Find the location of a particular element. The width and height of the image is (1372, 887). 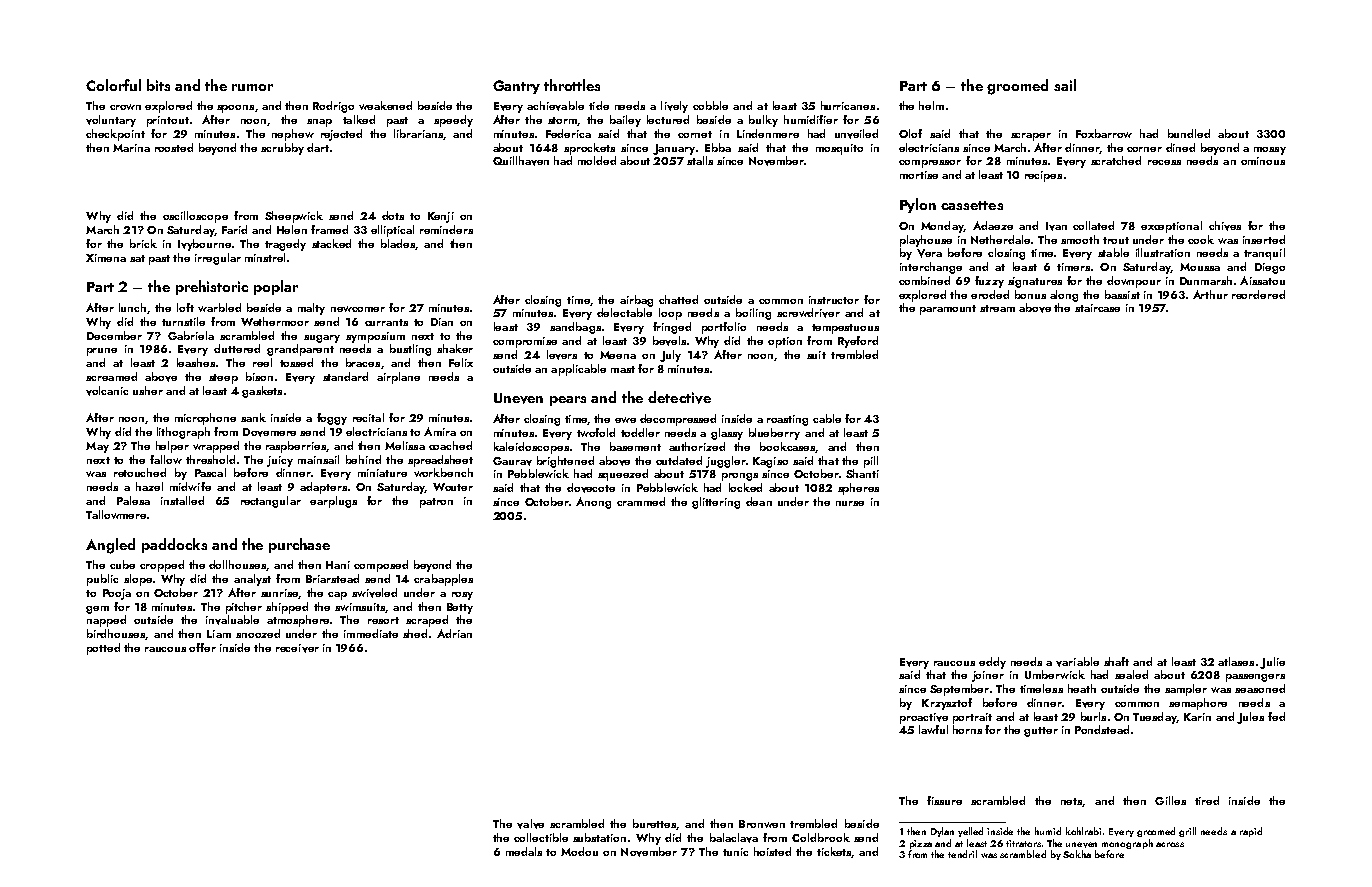

receiver is located at coordinates (297, 648).
